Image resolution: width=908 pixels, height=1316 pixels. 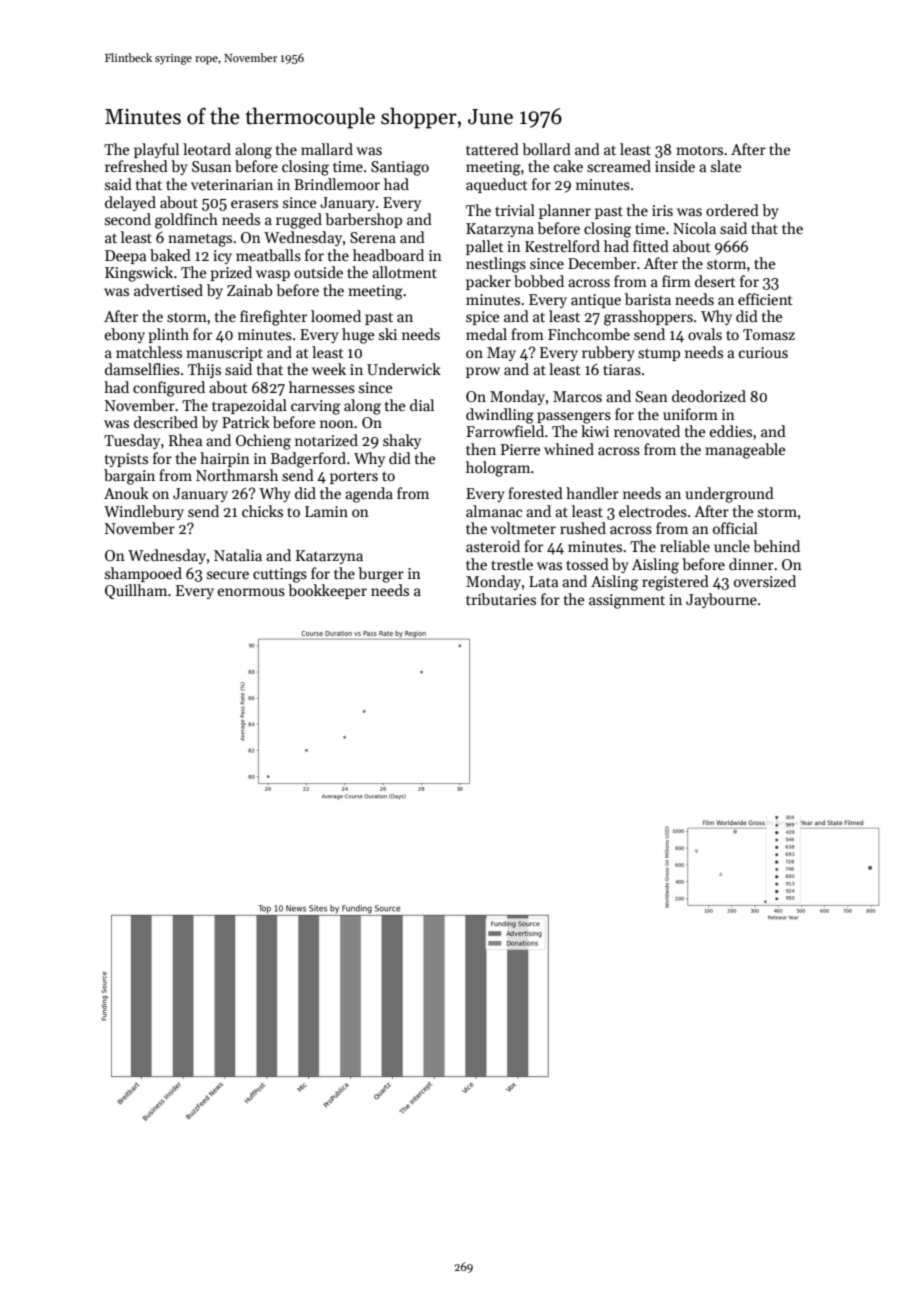 What do you see at coordinates (501, 599) in the screenshot?
I see `tributaries` at bounding box center [501, 599].
